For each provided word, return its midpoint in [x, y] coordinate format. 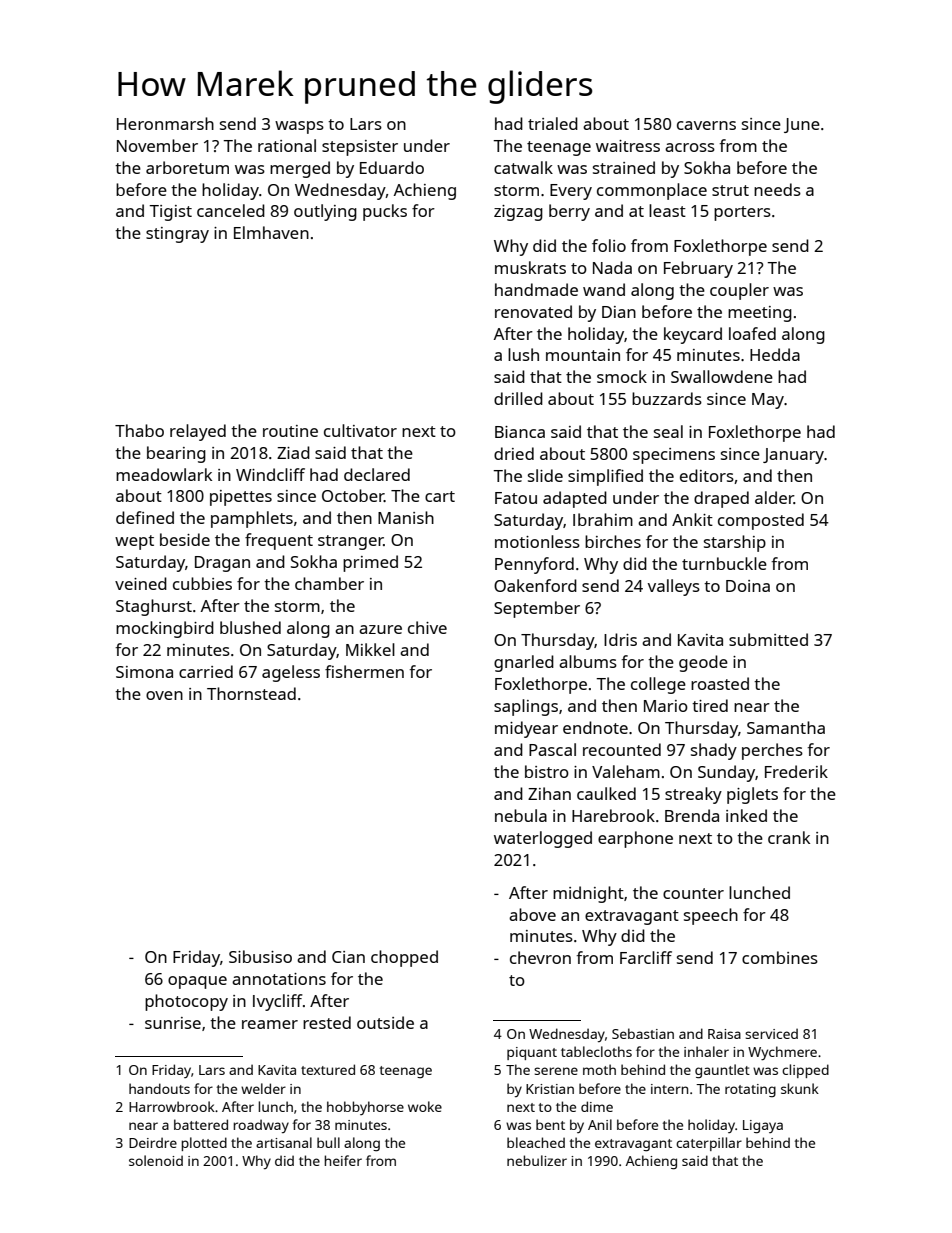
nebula [521, 815]
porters [742, 213]
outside [385, 1022]
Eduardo [392, 167]
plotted [204, 1144]
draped [721, 499]
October [353, 495]
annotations [279, 979]
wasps [299, 127]
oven [164, 695]
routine [290, 431]
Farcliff [646, 957]
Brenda [692, 815]
